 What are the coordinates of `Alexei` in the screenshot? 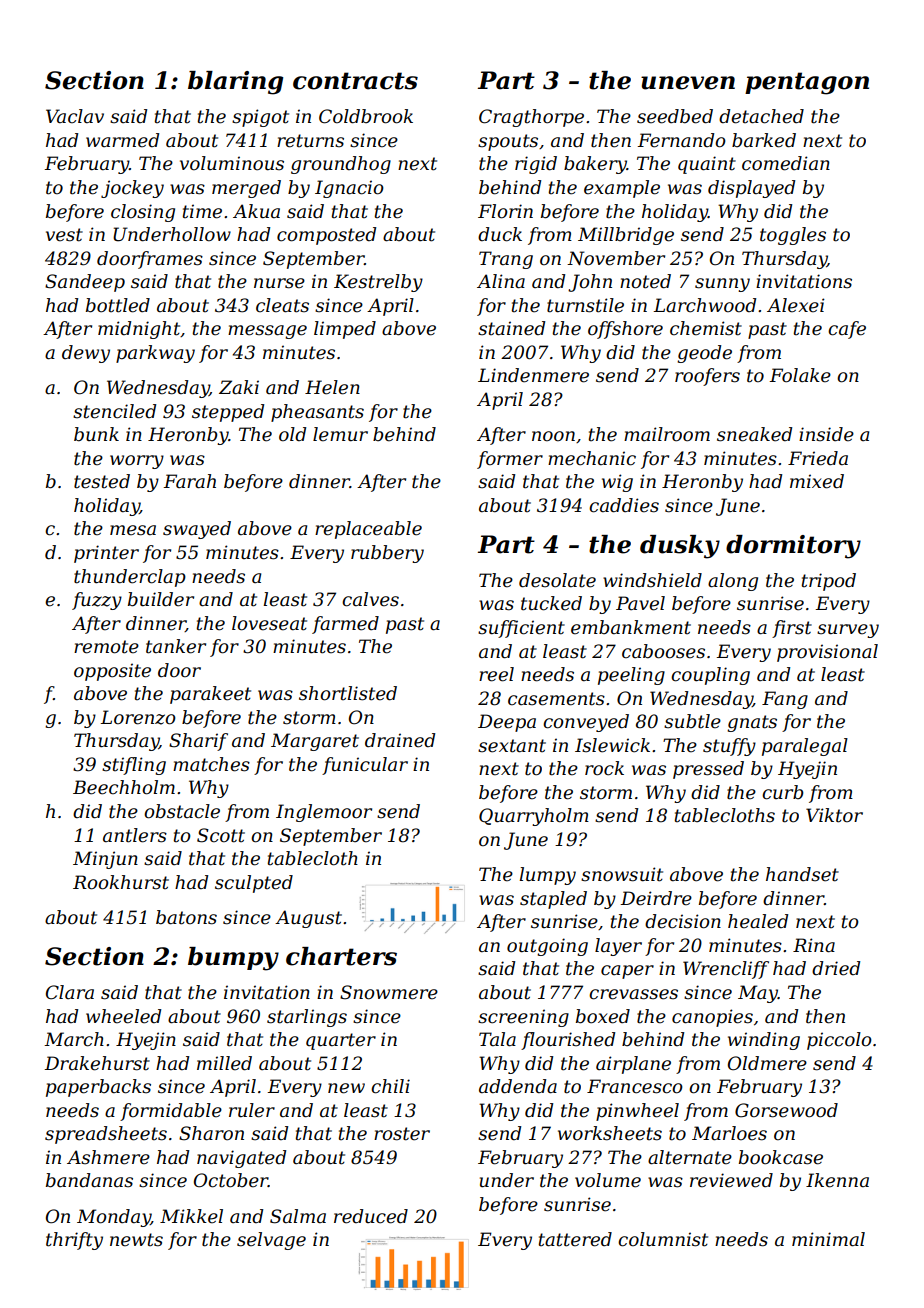 It's located at (796, 305).
